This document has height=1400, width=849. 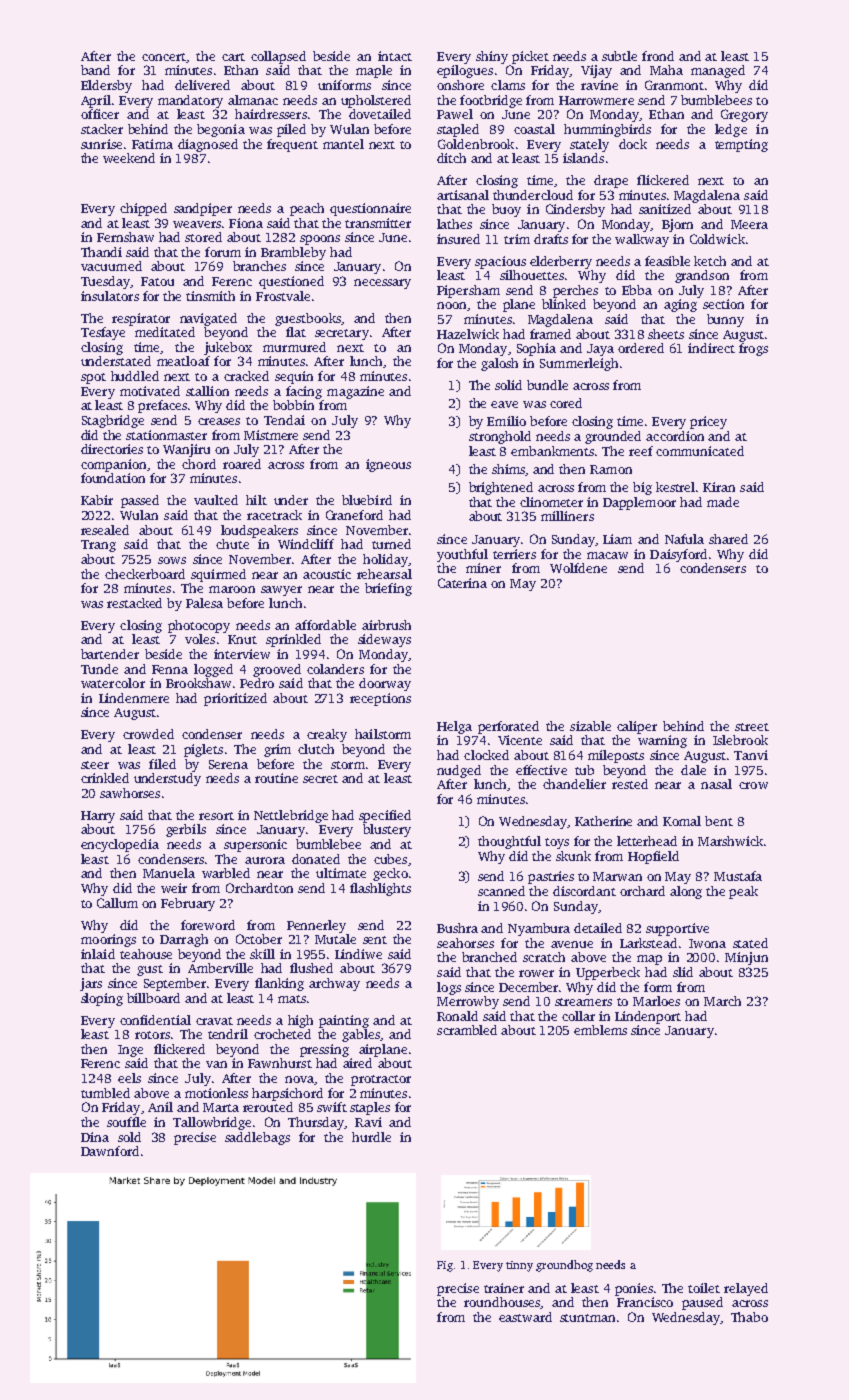 What do you see at coordinates (751, 755) in the document?
I see `Tanvi` at bounding box center [751, 755].
